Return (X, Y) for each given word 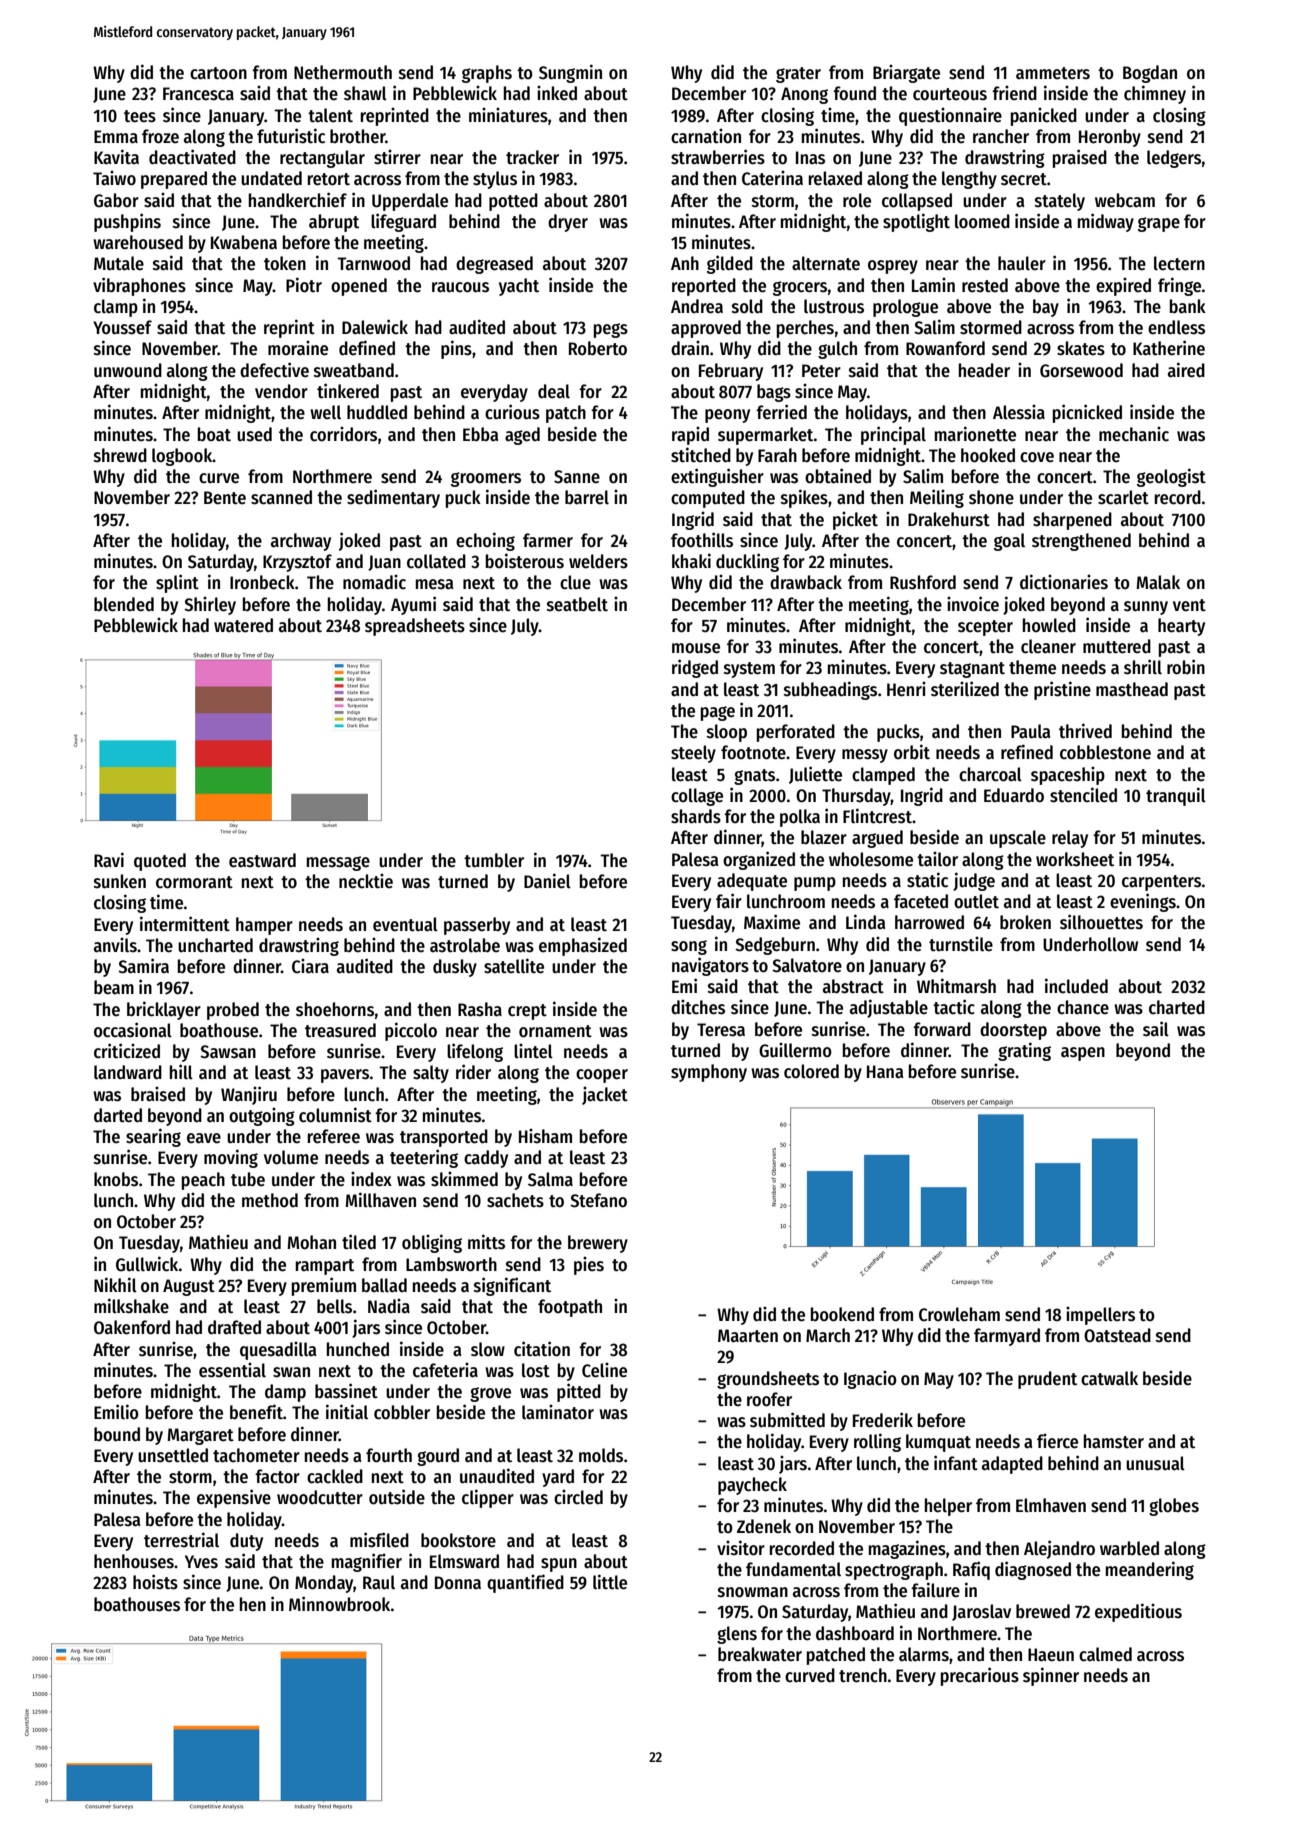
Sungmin (570, 73)
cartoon (218, 73)
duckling (747, 562)
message (338, 863)
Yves (201, 1562)
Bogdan (1150, 74)
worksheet (1075, 859)
